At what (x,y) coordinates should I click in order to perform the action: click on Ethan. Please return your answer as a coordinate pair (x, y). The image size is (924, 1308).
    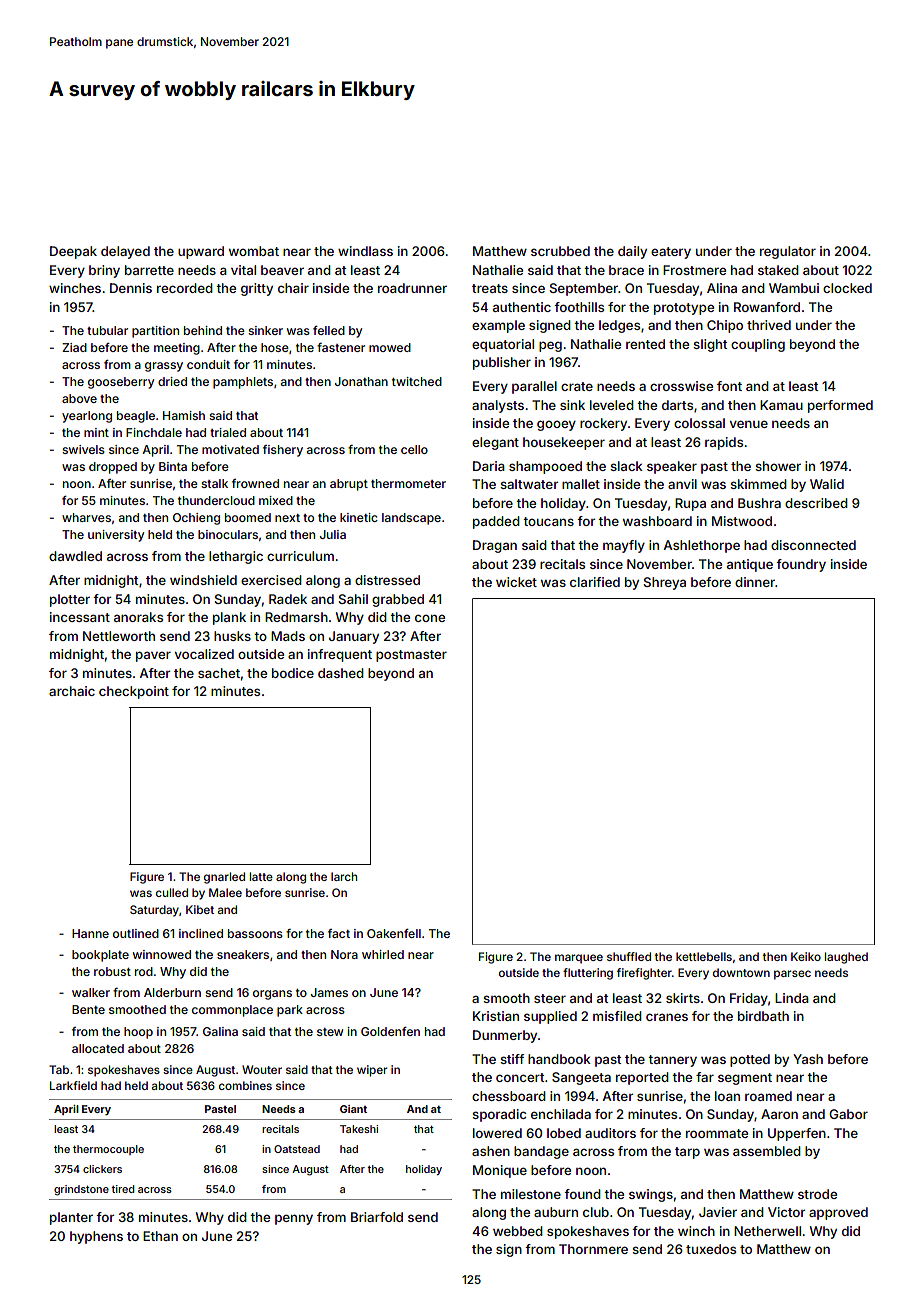
    Looking at the image, I should click on (160, 1236).
